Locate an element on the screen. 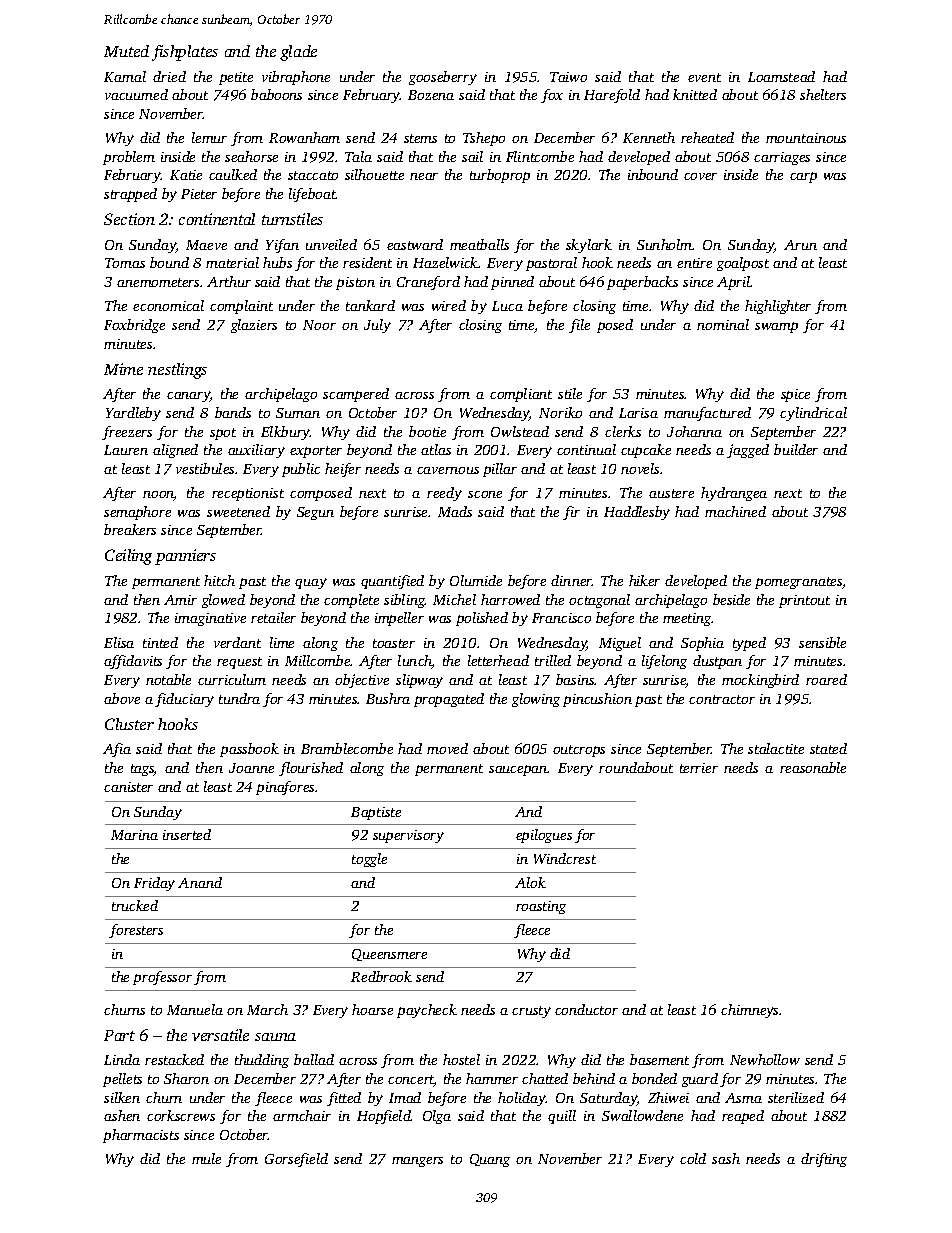  chimneys is located at coordinates (750, 1011).
